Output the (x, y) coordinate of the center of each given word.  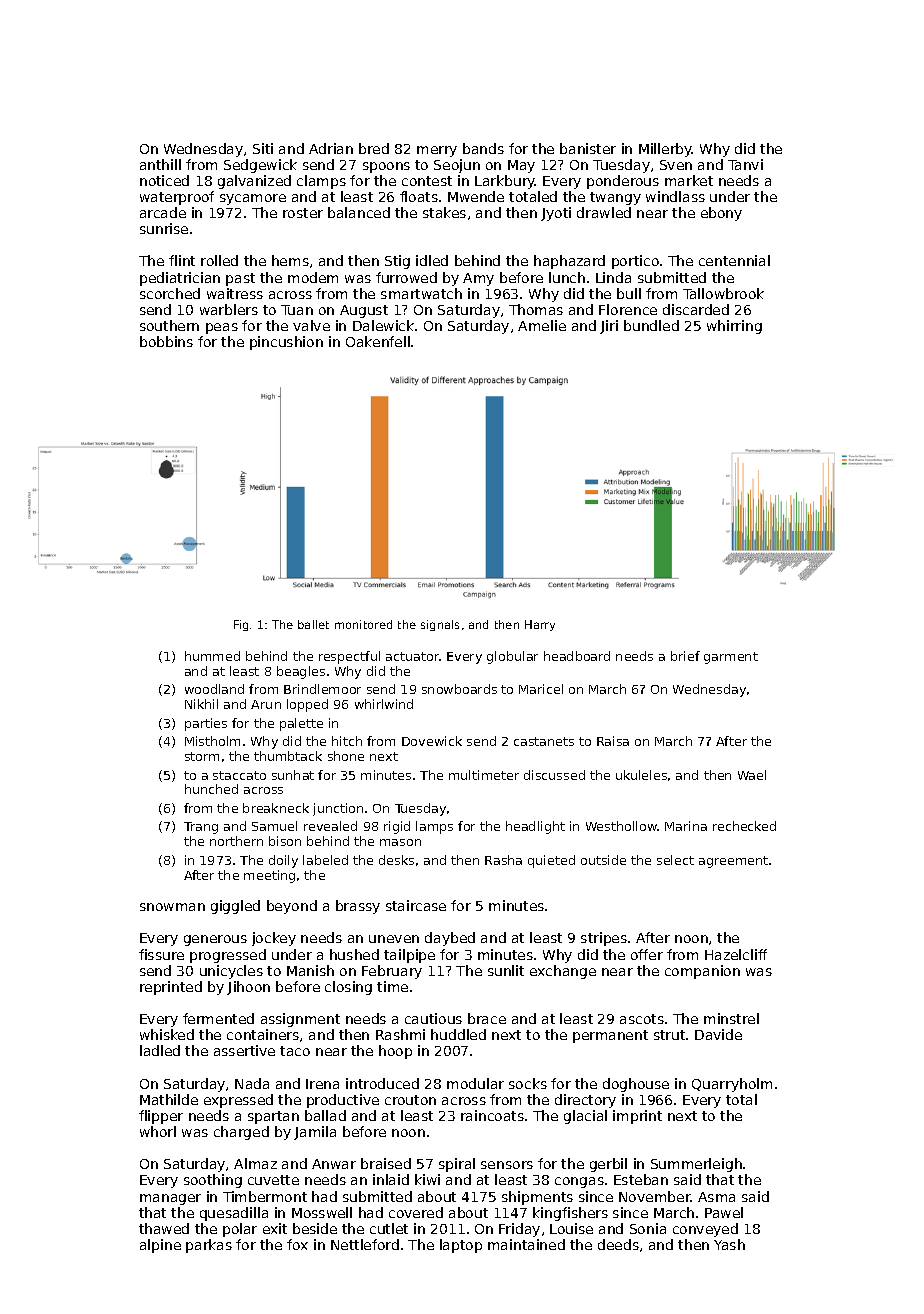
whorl (158, 1131)
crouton (410, 1100)
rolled (219, 260)
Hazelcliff (736, 954)
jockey (274, 939)
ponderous (623, 182)
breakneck (276, 808)
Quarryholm (732, 1085)
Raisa (613, 741)
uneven (394, 939)
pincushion (286, 343)
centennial (734, 260)
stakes (444, 212)
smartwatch (421, 293)
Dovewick (432, 741)
